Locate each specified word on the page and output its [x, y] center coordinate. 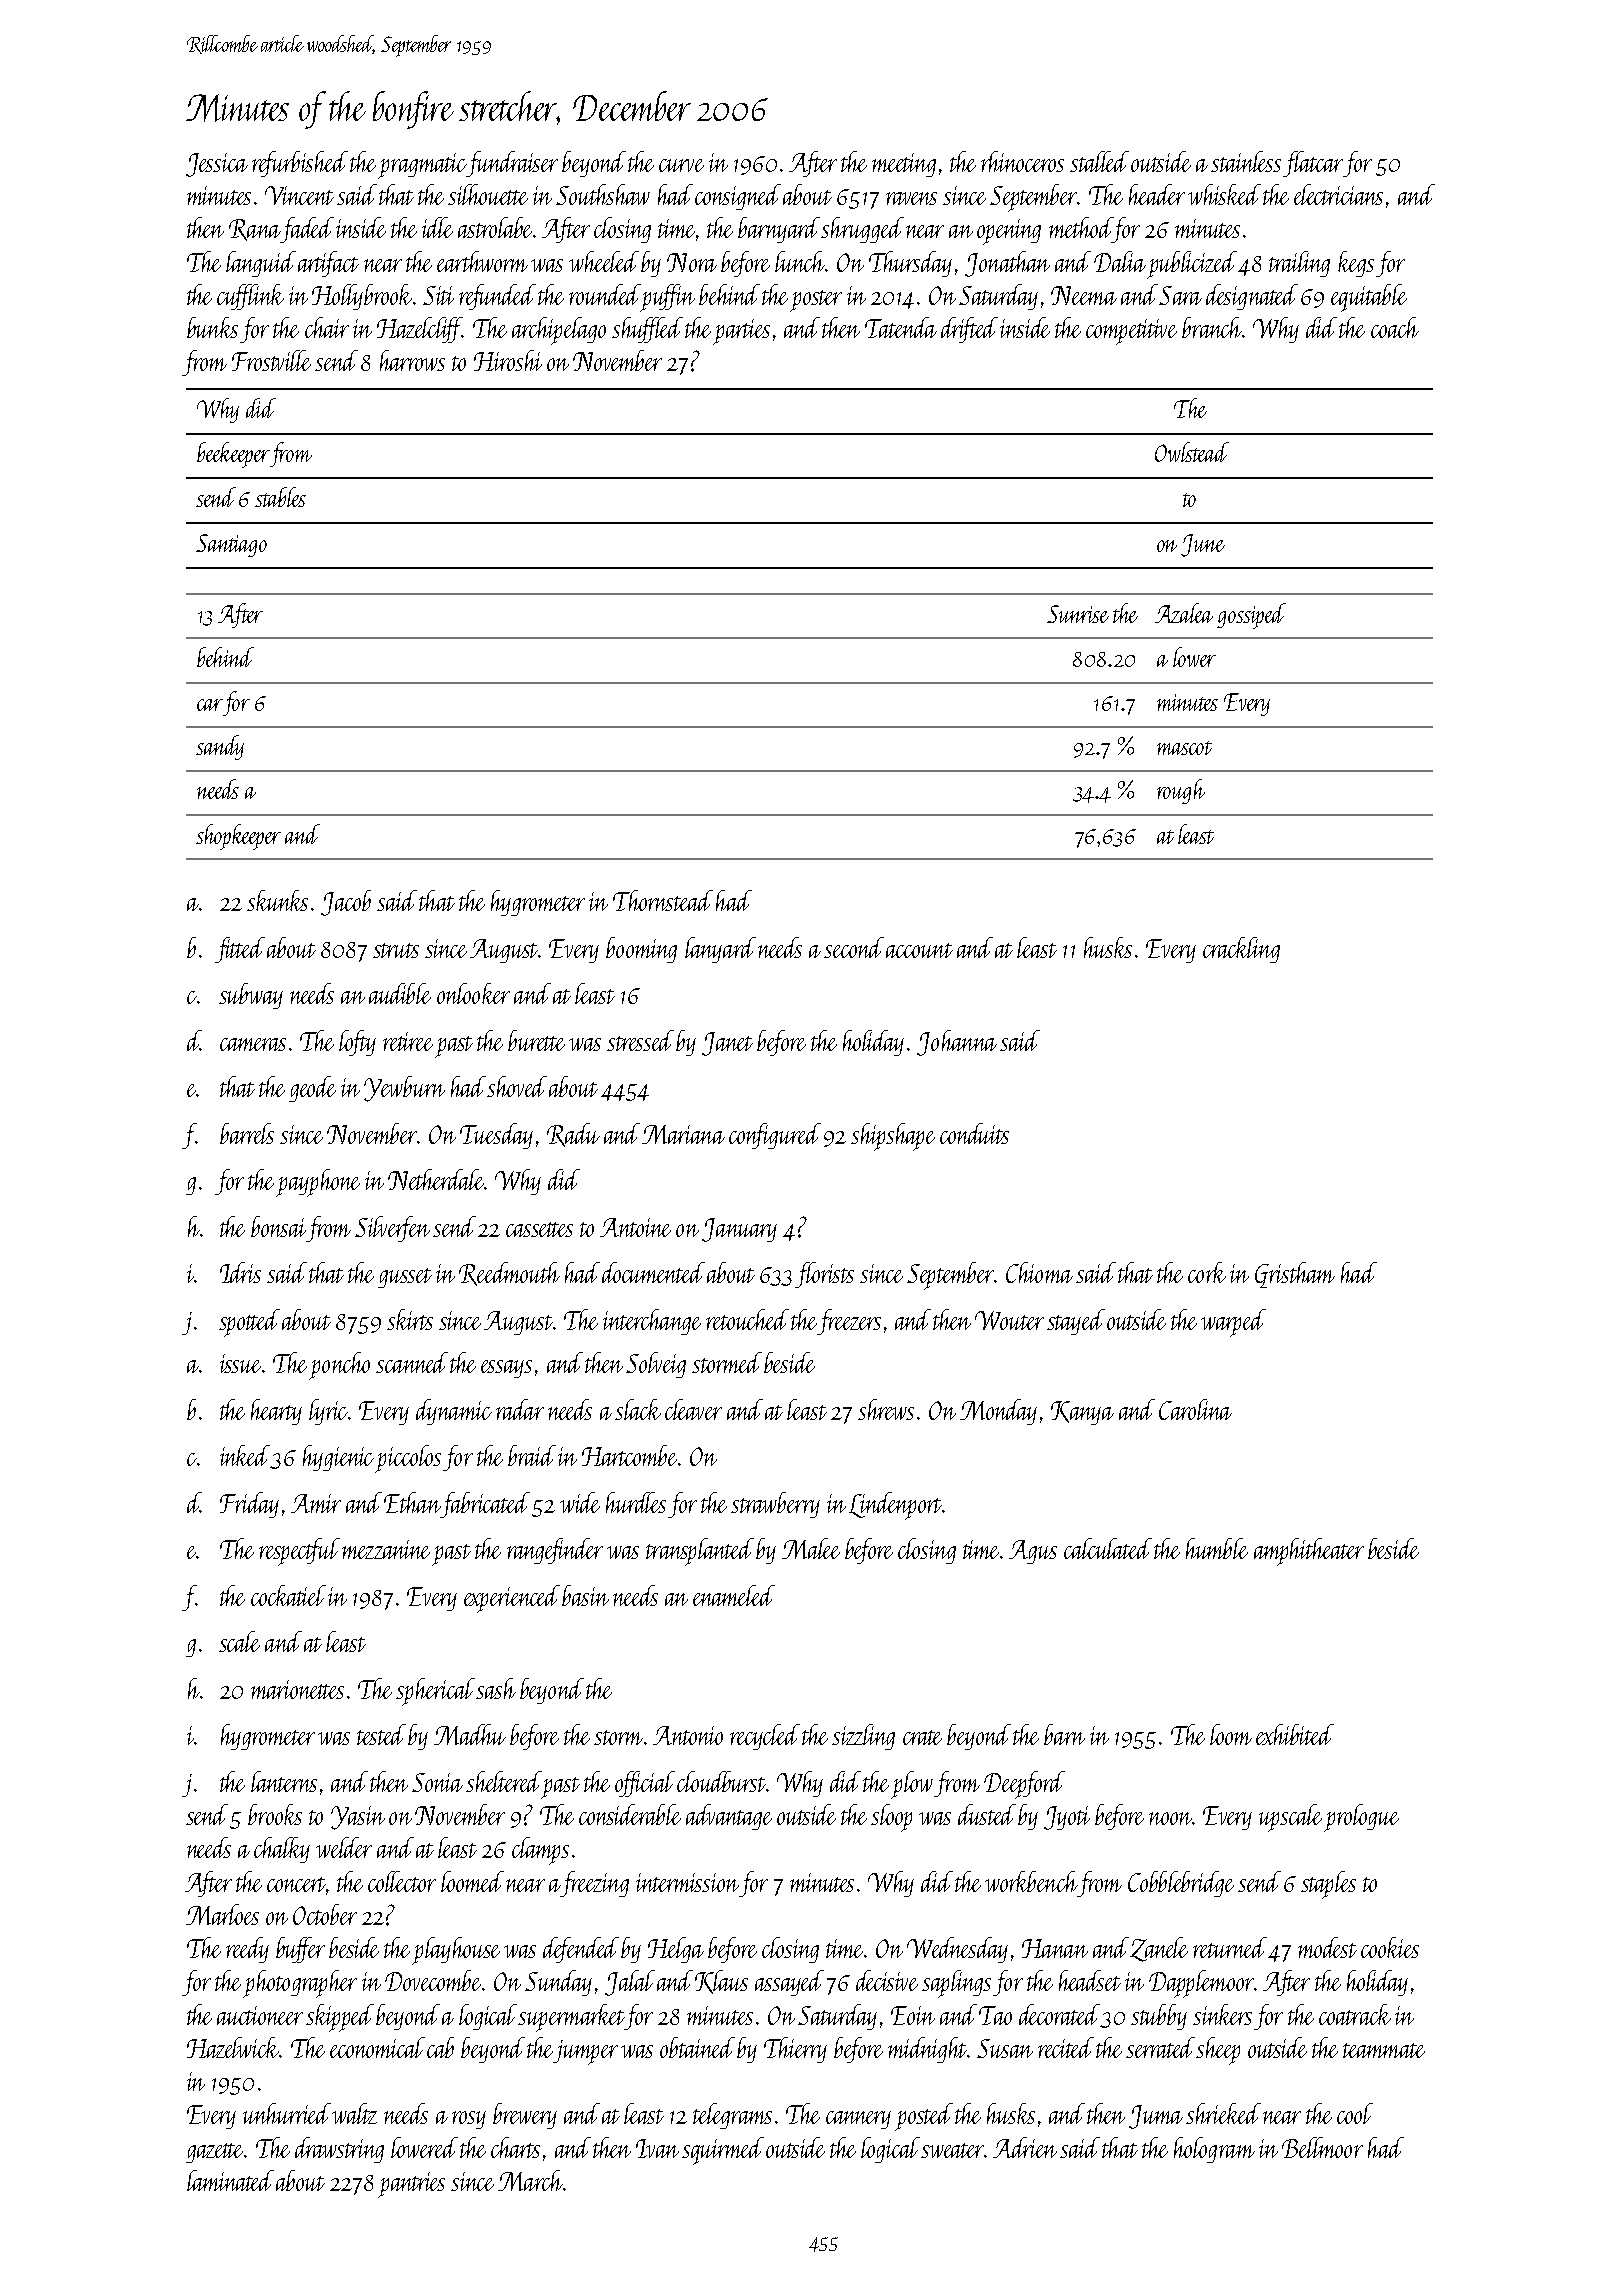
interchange [652, 1322]
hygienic [339, 1459]
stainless [1246, 161]
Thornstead [663, 900]
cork [1207, 1272]
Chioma [1039, 1272]
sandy [220, 747]
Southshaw [603, 194]
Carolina [1195, 1409]
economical [377, 2047]
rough [1181, 791]
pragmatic [422, 166]
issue [240, 1363]
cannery [858, 2120]
